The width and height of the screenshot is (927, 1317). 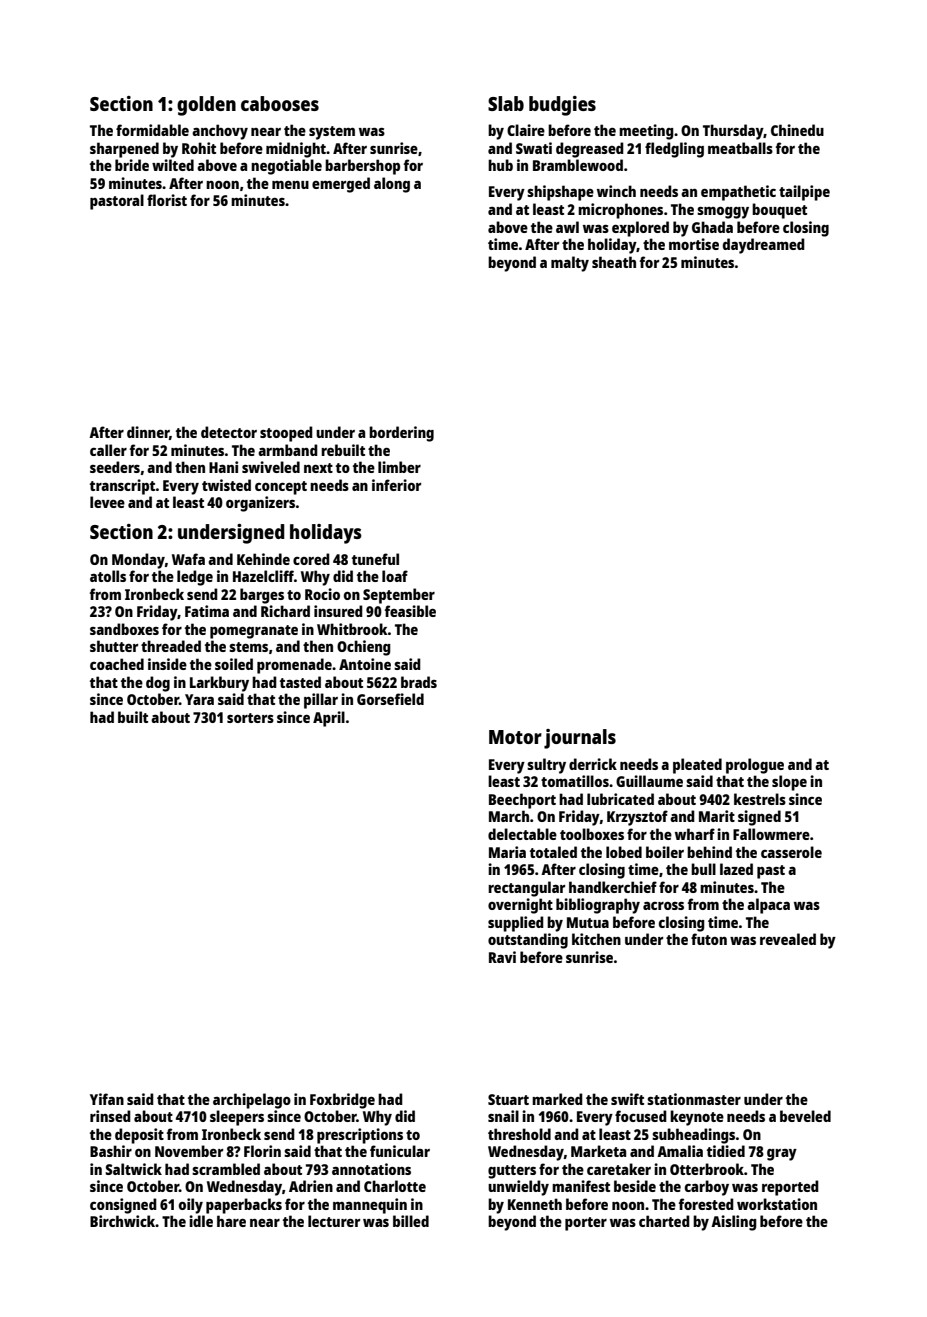 I want to click on coached, so click(x=117, y=664).
